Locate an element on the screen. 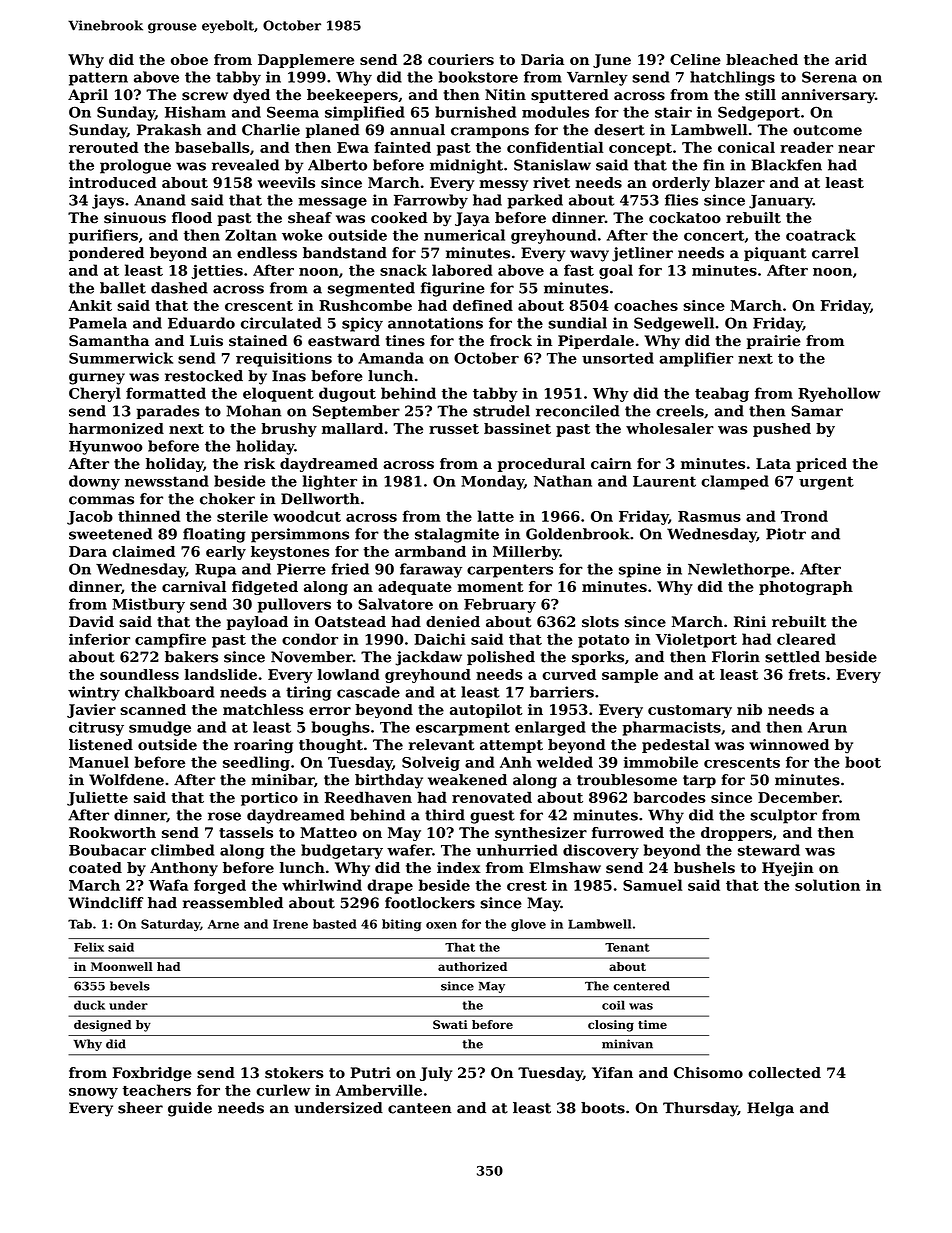 This screenshot has height=1233, width=952. coatrack is located at coordinates (821, 235).
